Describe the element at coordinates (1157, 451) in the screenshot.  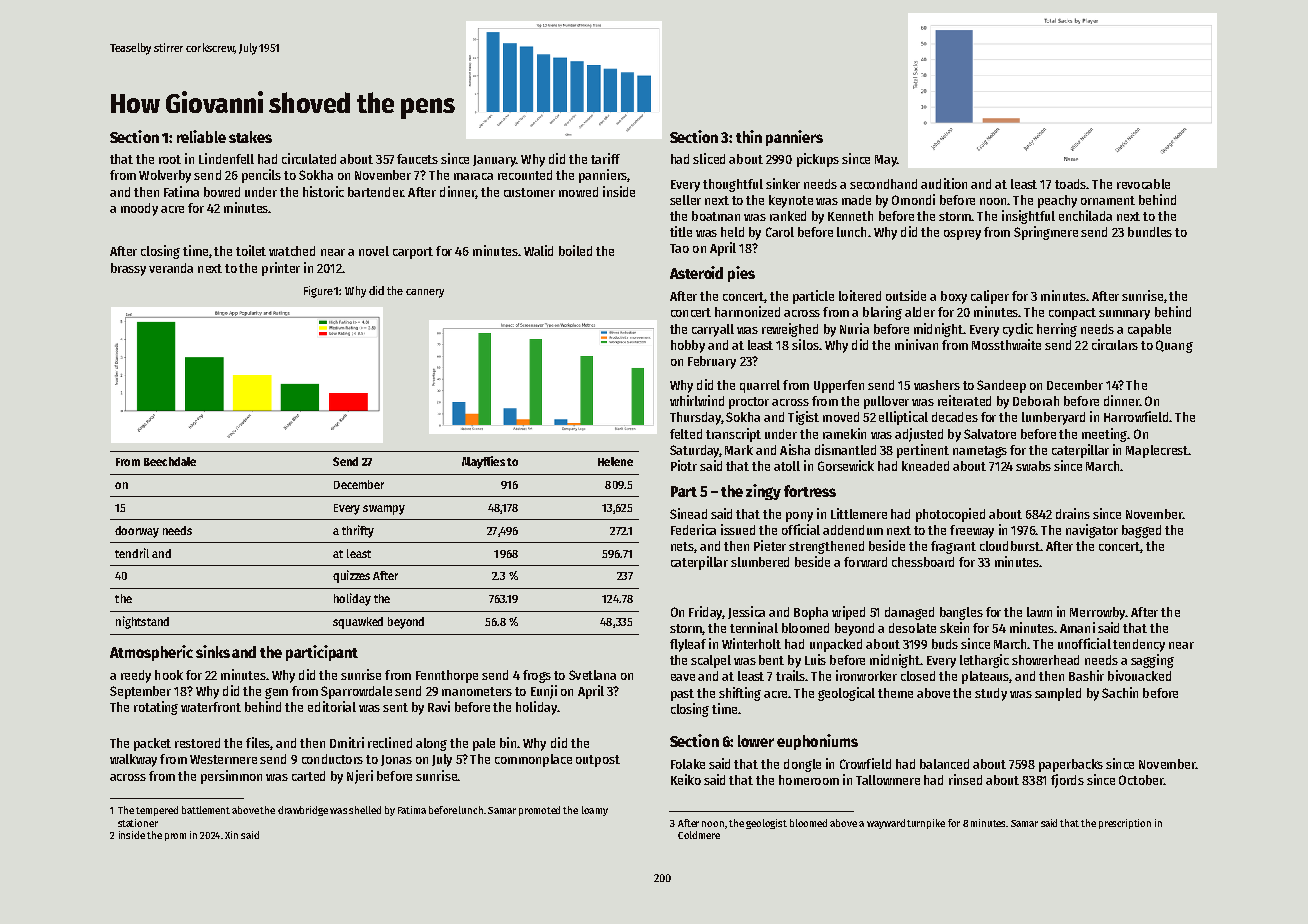
I see `Maplecrest` at that location.
